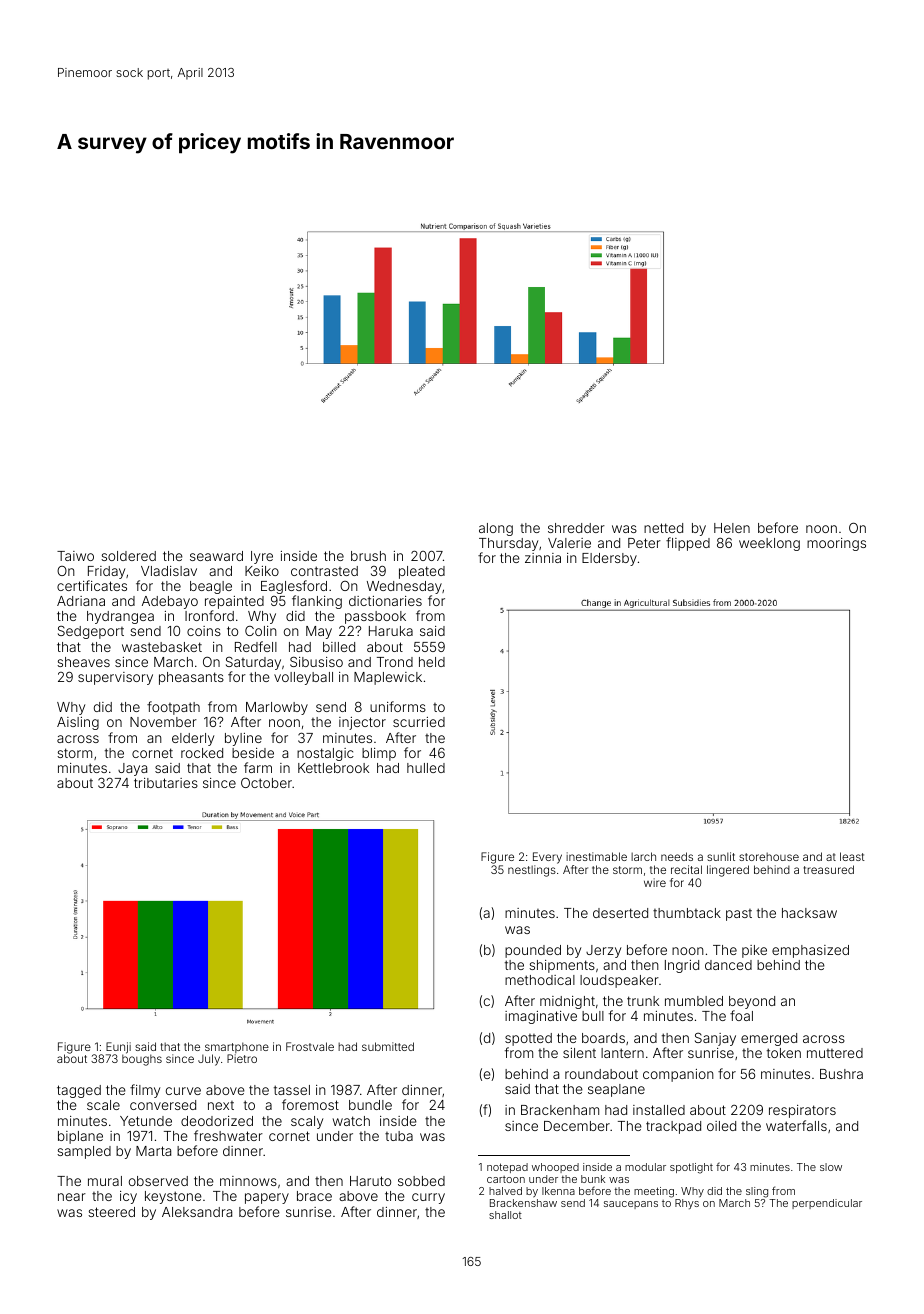 The height and width of the screenshot is (1314, 924). Describe the element at coordinates (852, 856) in the screenshot. I see `least` at that location.
